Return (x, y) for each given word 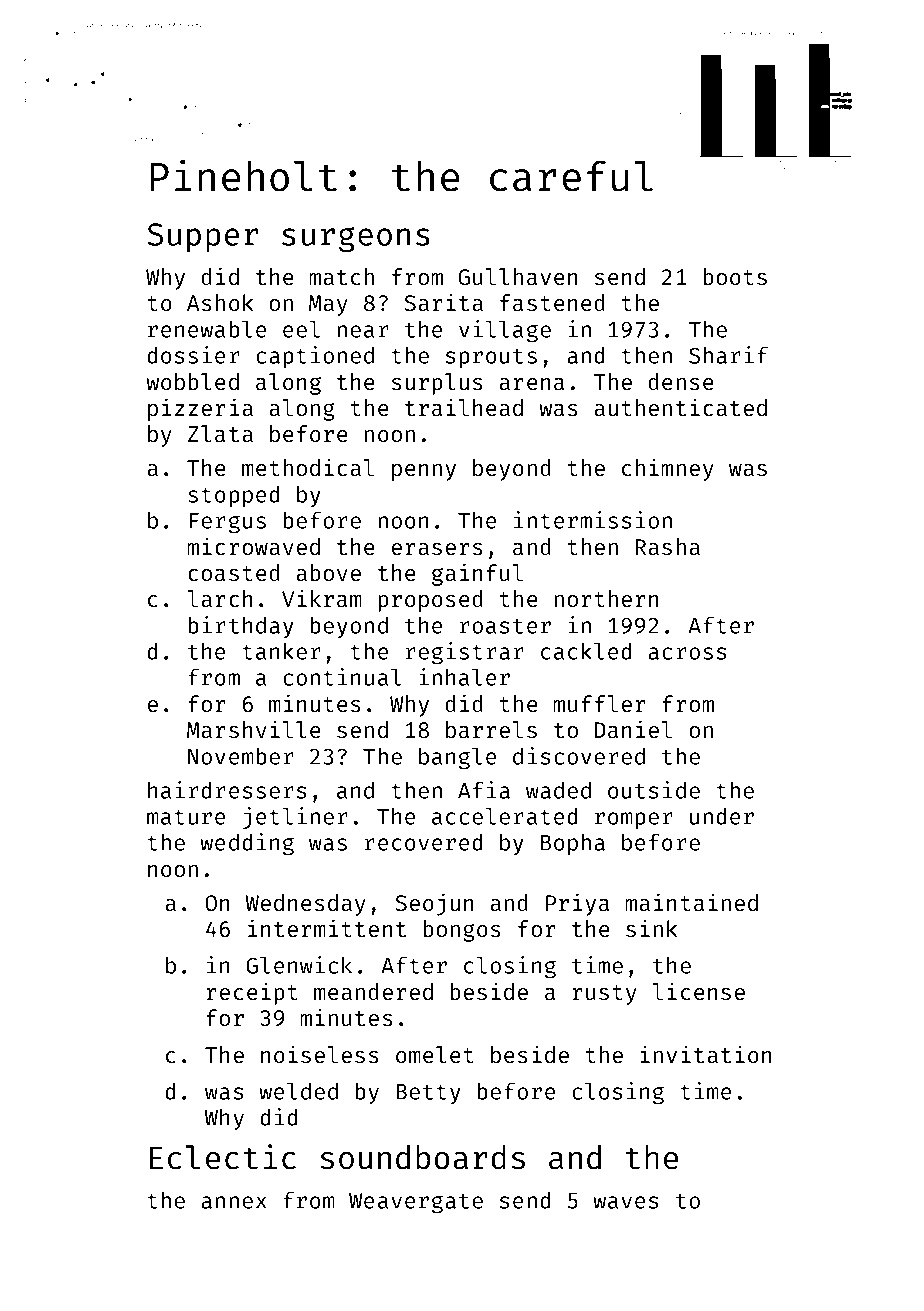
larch (220, 598)
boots (735, 276)
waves (626, 1202)
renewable (207, 329)
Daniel (633, 729)
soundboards (423, 1157)
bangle (458, 758)
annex (234, 1202)
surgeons (356, 239)
